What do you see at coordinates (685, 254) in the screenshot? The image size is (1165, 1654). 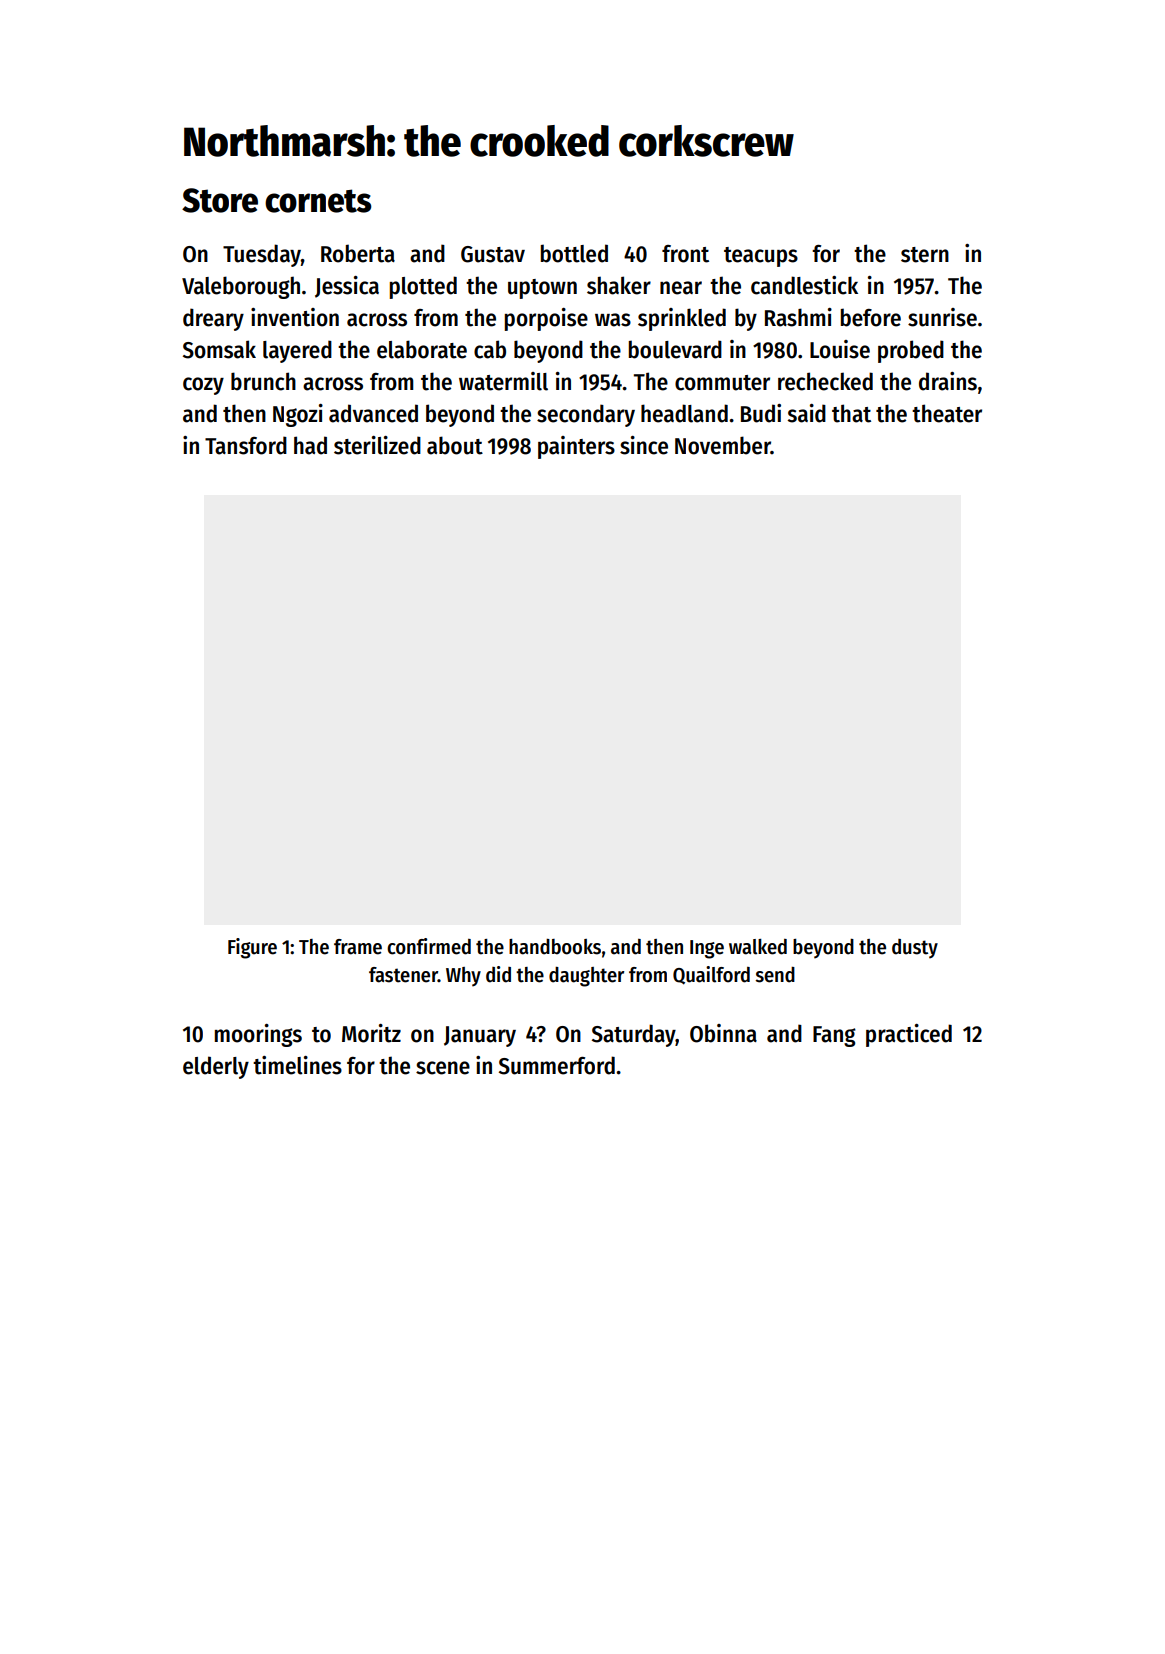 I see `front` at bounding box center [685, 254].
